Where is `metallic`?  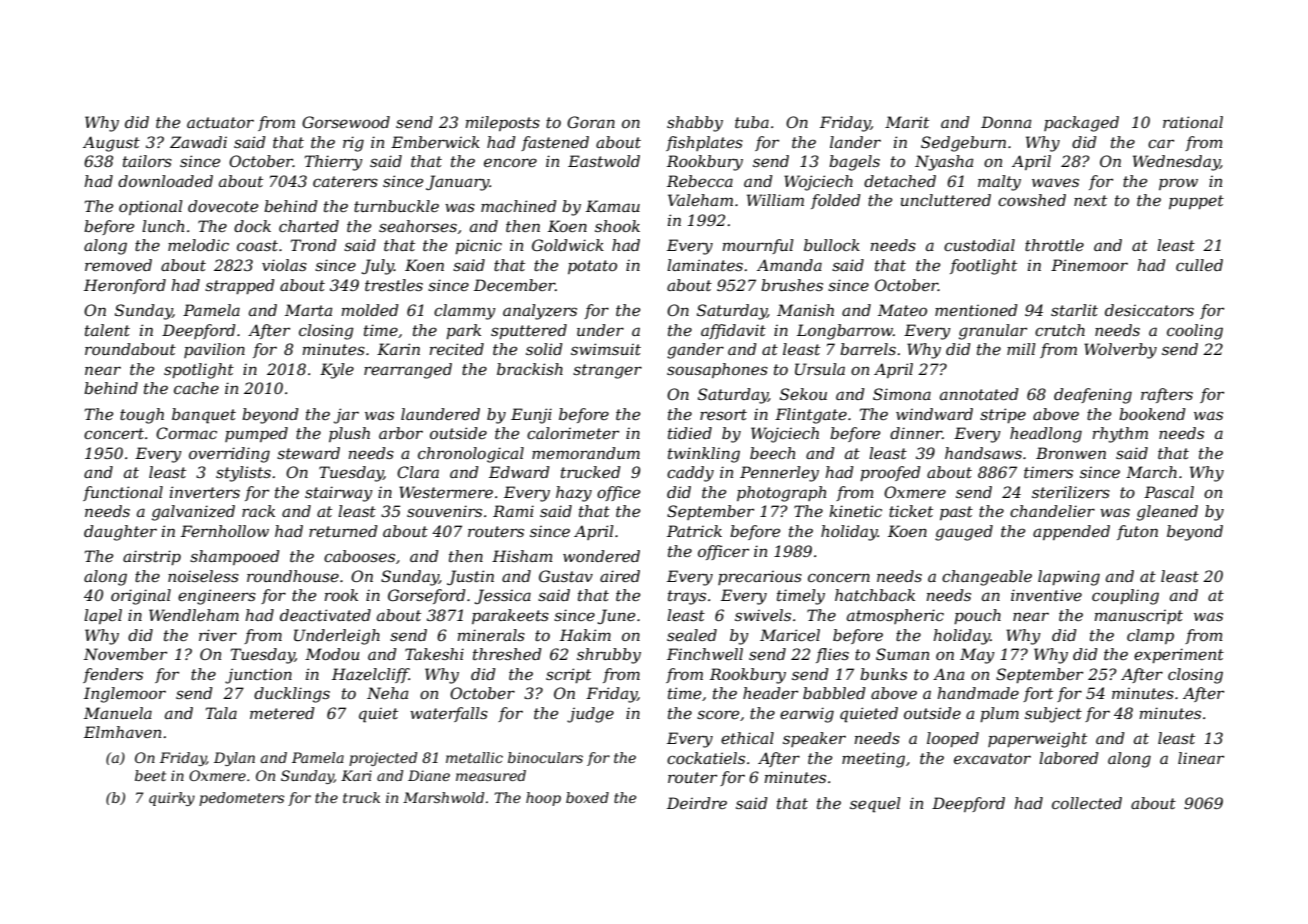 metallic is located at coordinates (474, 757).
